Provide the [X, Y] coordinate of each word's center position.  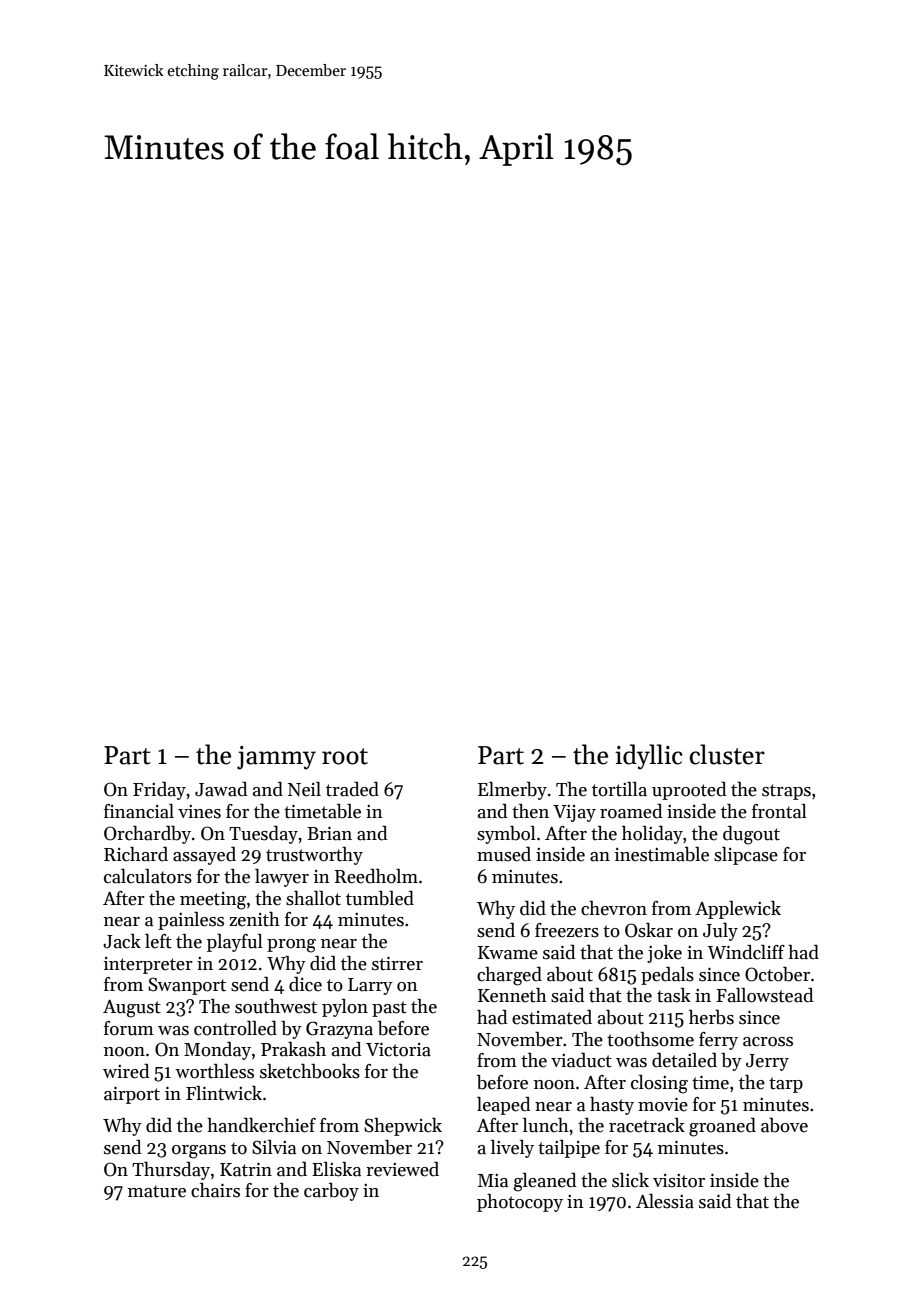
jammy [276, 758]
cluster [727, 754]
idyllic [649, 757]
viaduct [581, 1060]
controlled [235, 1028]
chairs [215, 1190]
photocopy [520, 1203]
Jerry [767, 1062]
